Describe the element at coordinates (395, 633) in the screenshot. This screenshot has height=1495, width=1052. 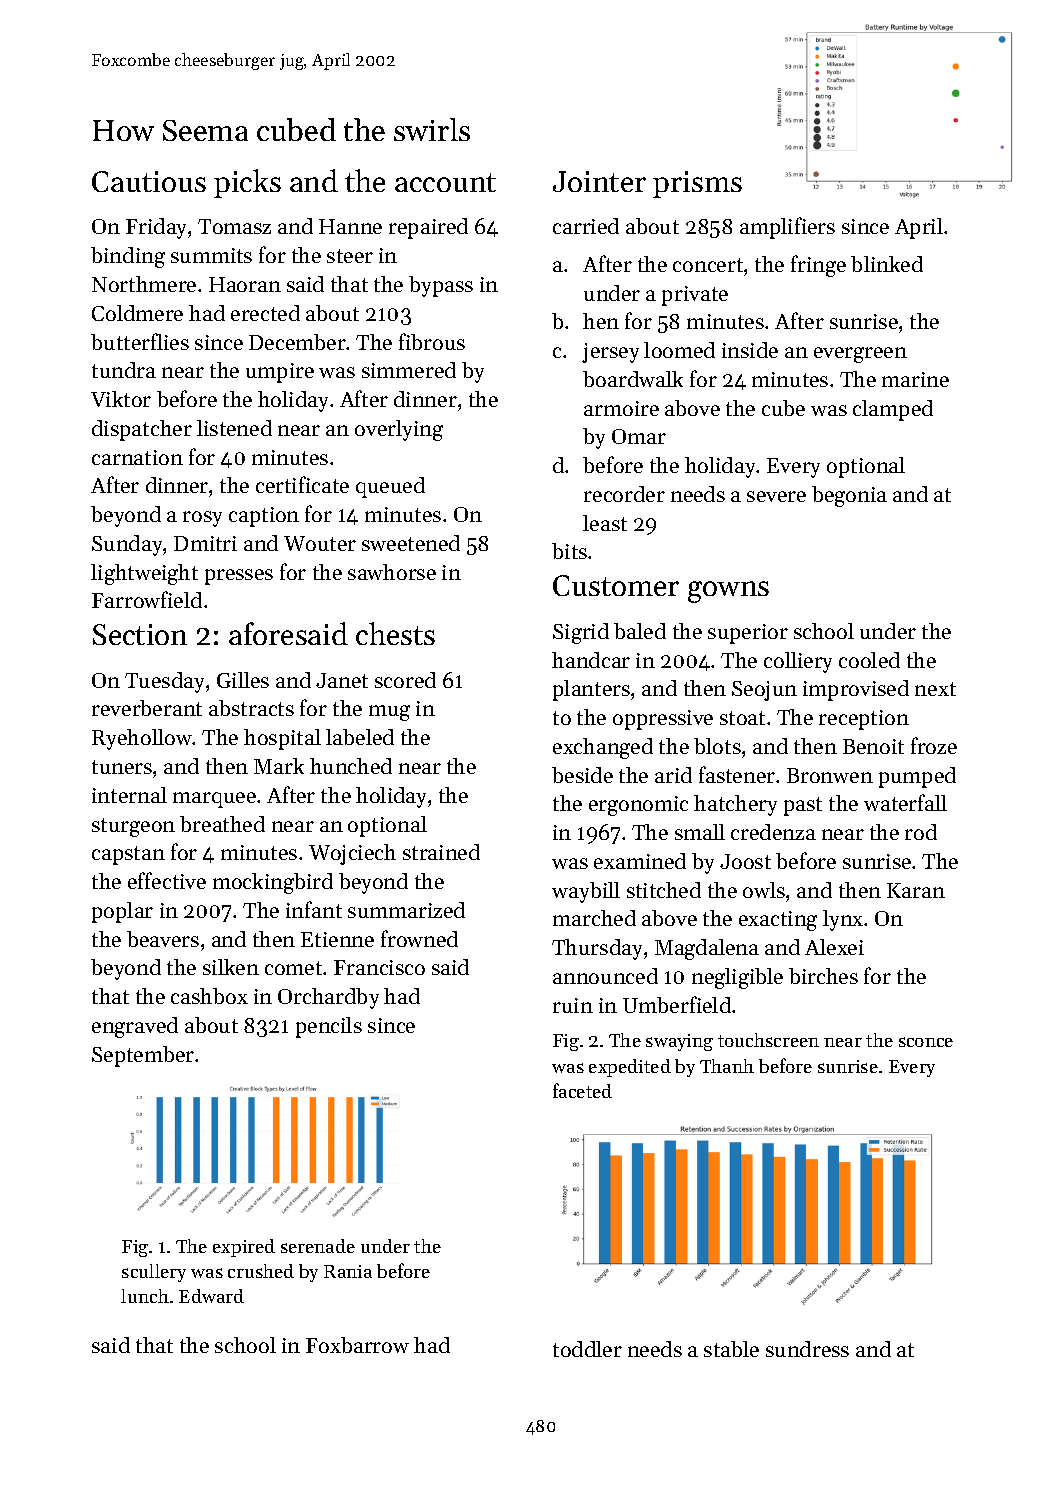
I see `chests` at that location.
